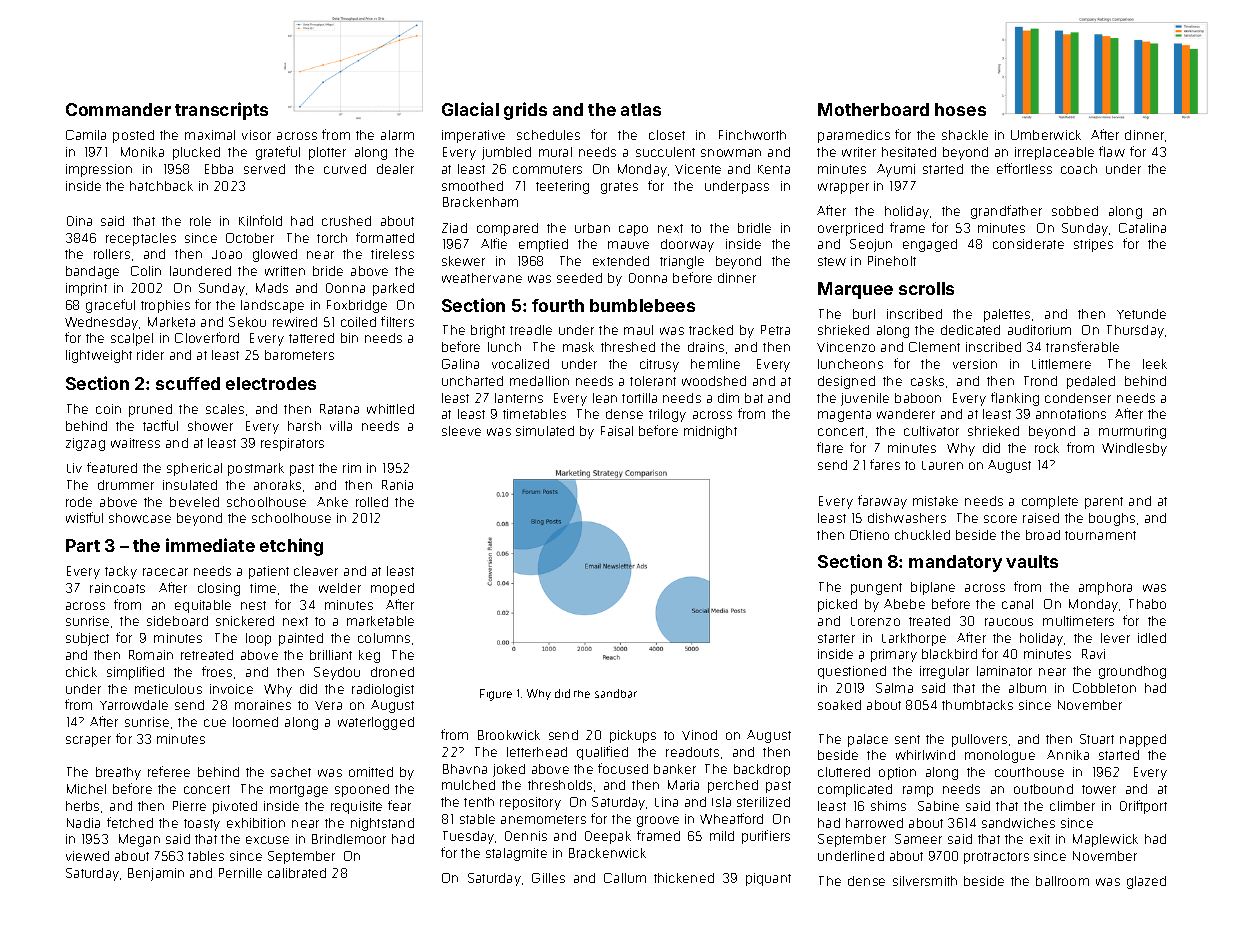 The height and width of the page is (952, 1233). I want to click on Vincenzo, so click(846, 347).
